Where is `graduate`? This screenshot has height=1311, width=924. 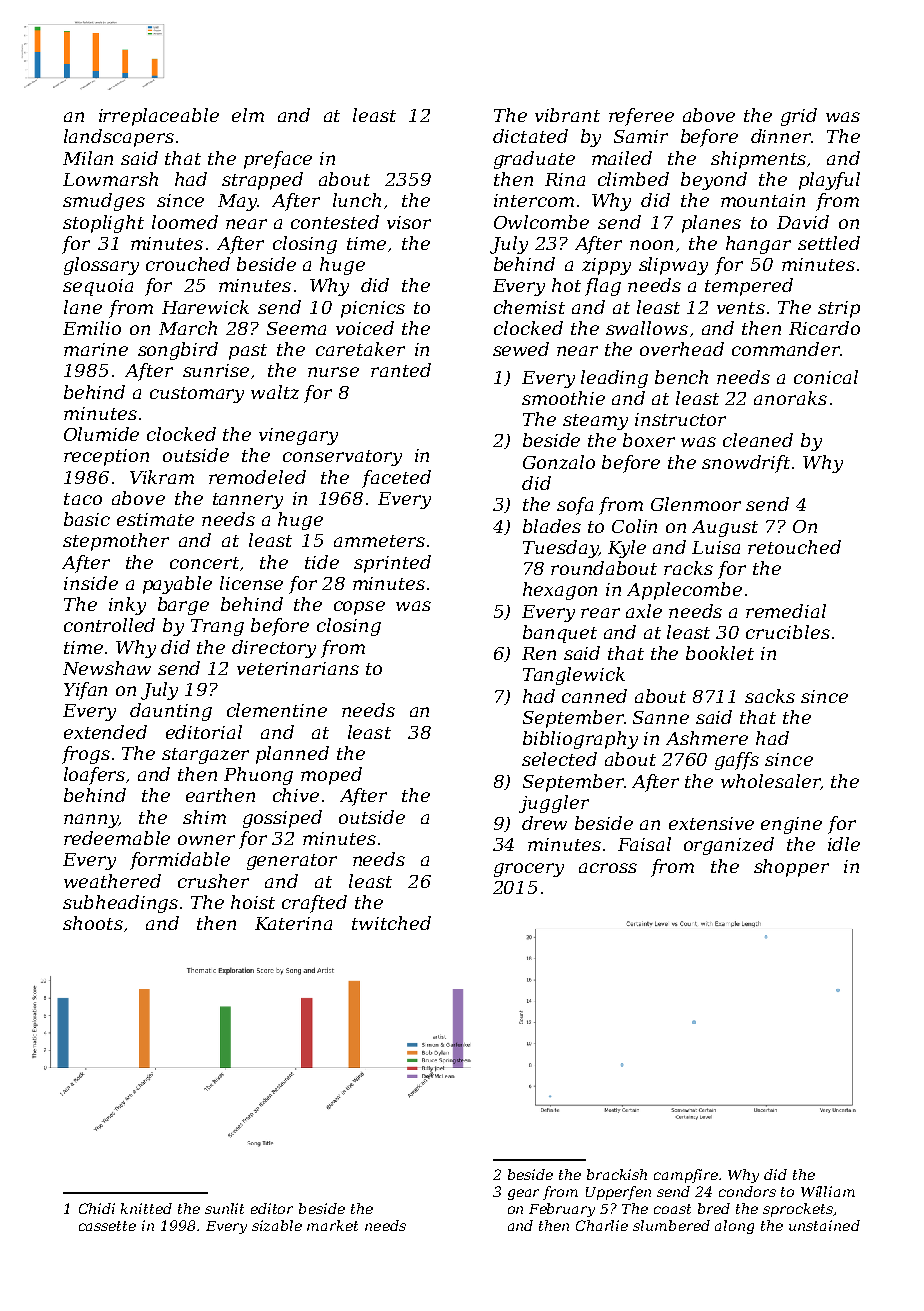 graduate is located at coordinates (534, 160).
